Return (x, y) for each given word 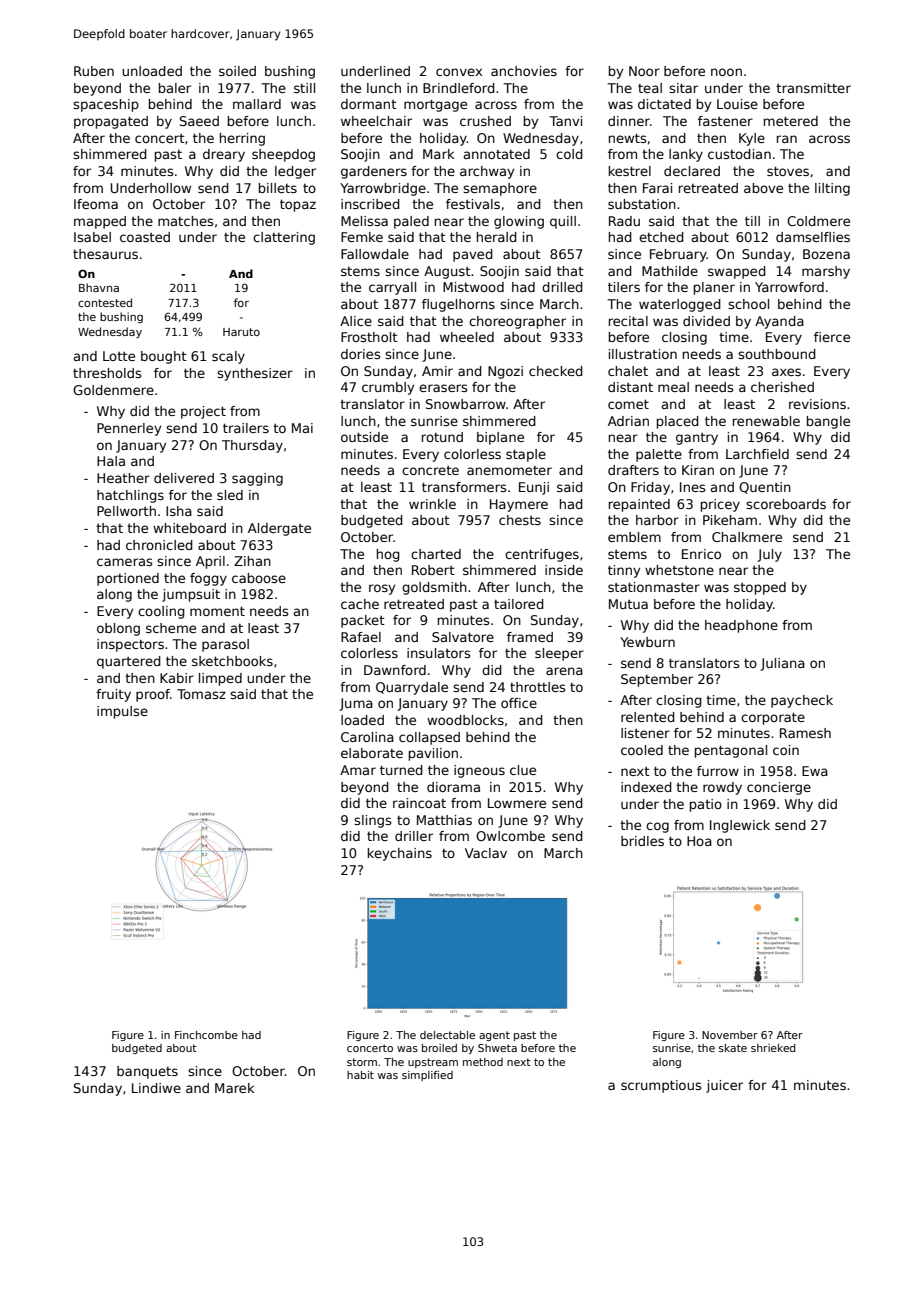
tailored (519, 604)
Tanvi (565, 121)
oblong (118, 629)
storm (362, 1062)
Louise (737, 104)
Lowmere (517, 803)
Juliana (782, 664)
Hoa (699, 841)
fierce (832, 337)
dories (361, 354)
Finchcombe (206, 1035)
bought (164, 357)
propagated (111, 122)
